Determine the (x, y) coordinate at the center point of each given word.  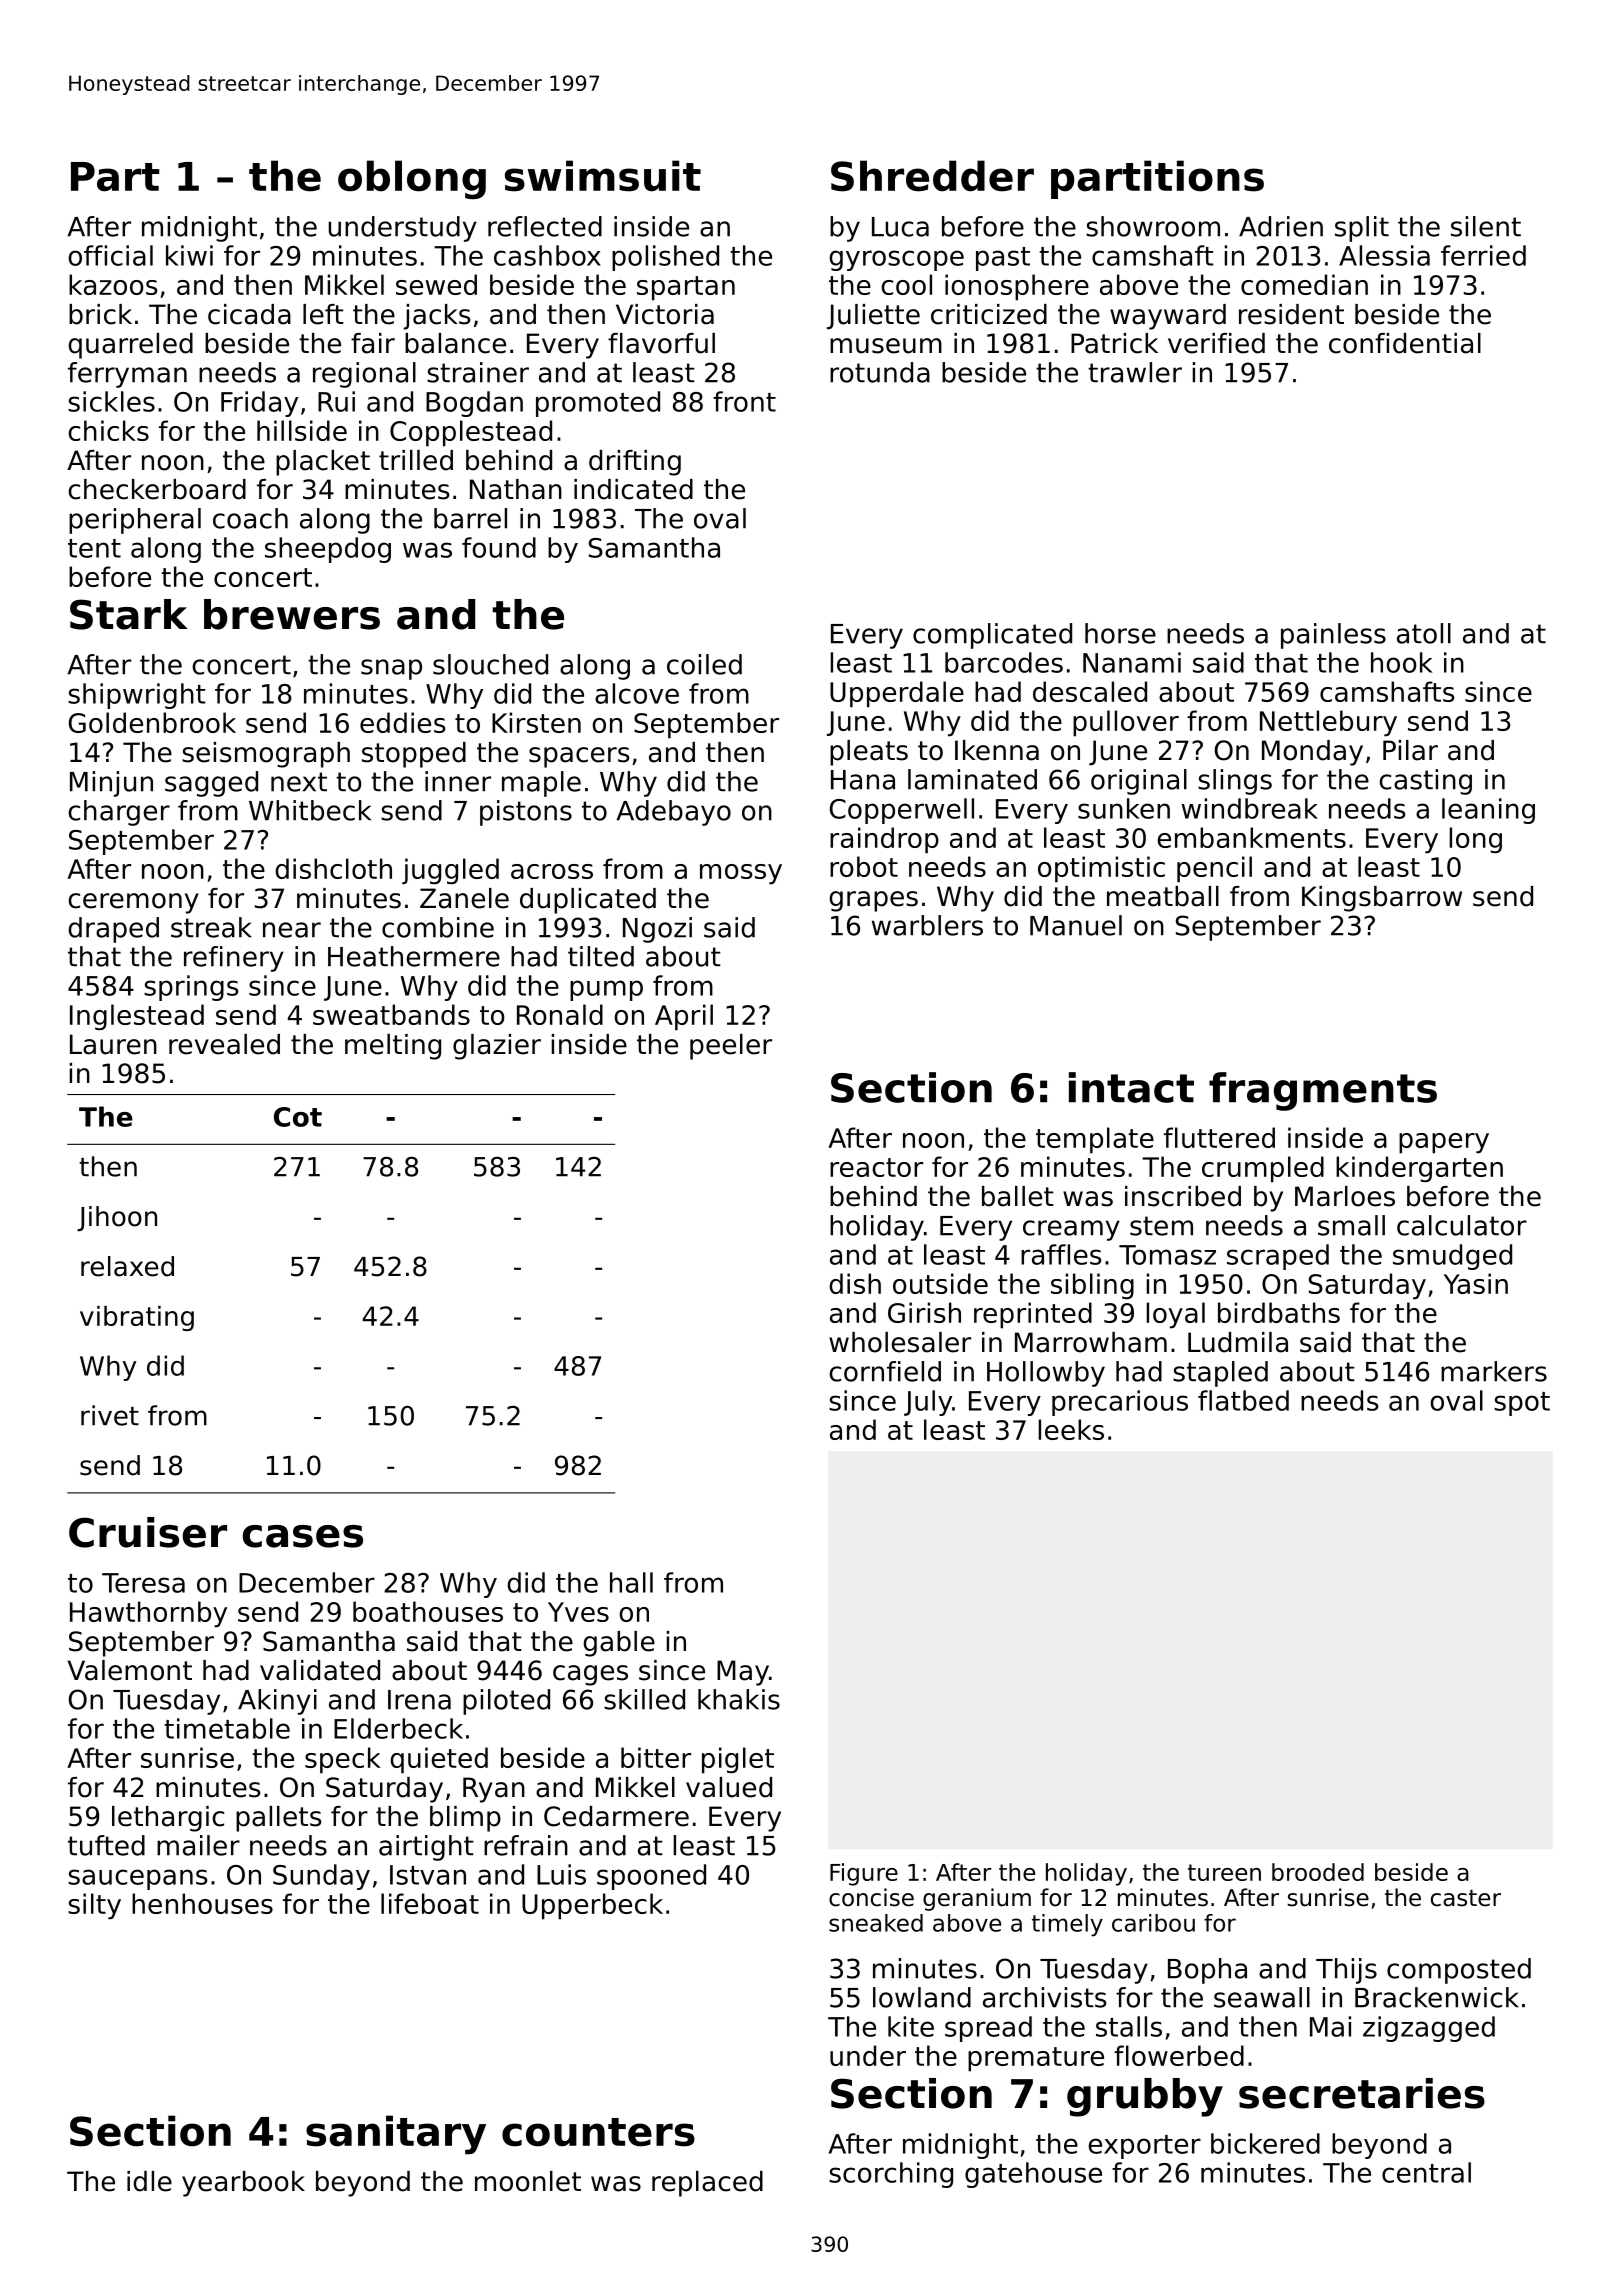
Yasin (1476, 1283)
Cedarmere (616, 1816)
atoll (1424, 633)
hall (631, 1582)
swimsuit (603, 176)
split (1362, 229)
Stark (129, 614)
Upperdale (897, 694)
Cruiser (148, 1532)
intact (1131, 1087)
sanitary (396, 2135)
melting (393, 1047)
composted (1459, 1971)
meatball (1163, 896)
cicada (249, 314)
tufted (106, 1845)
